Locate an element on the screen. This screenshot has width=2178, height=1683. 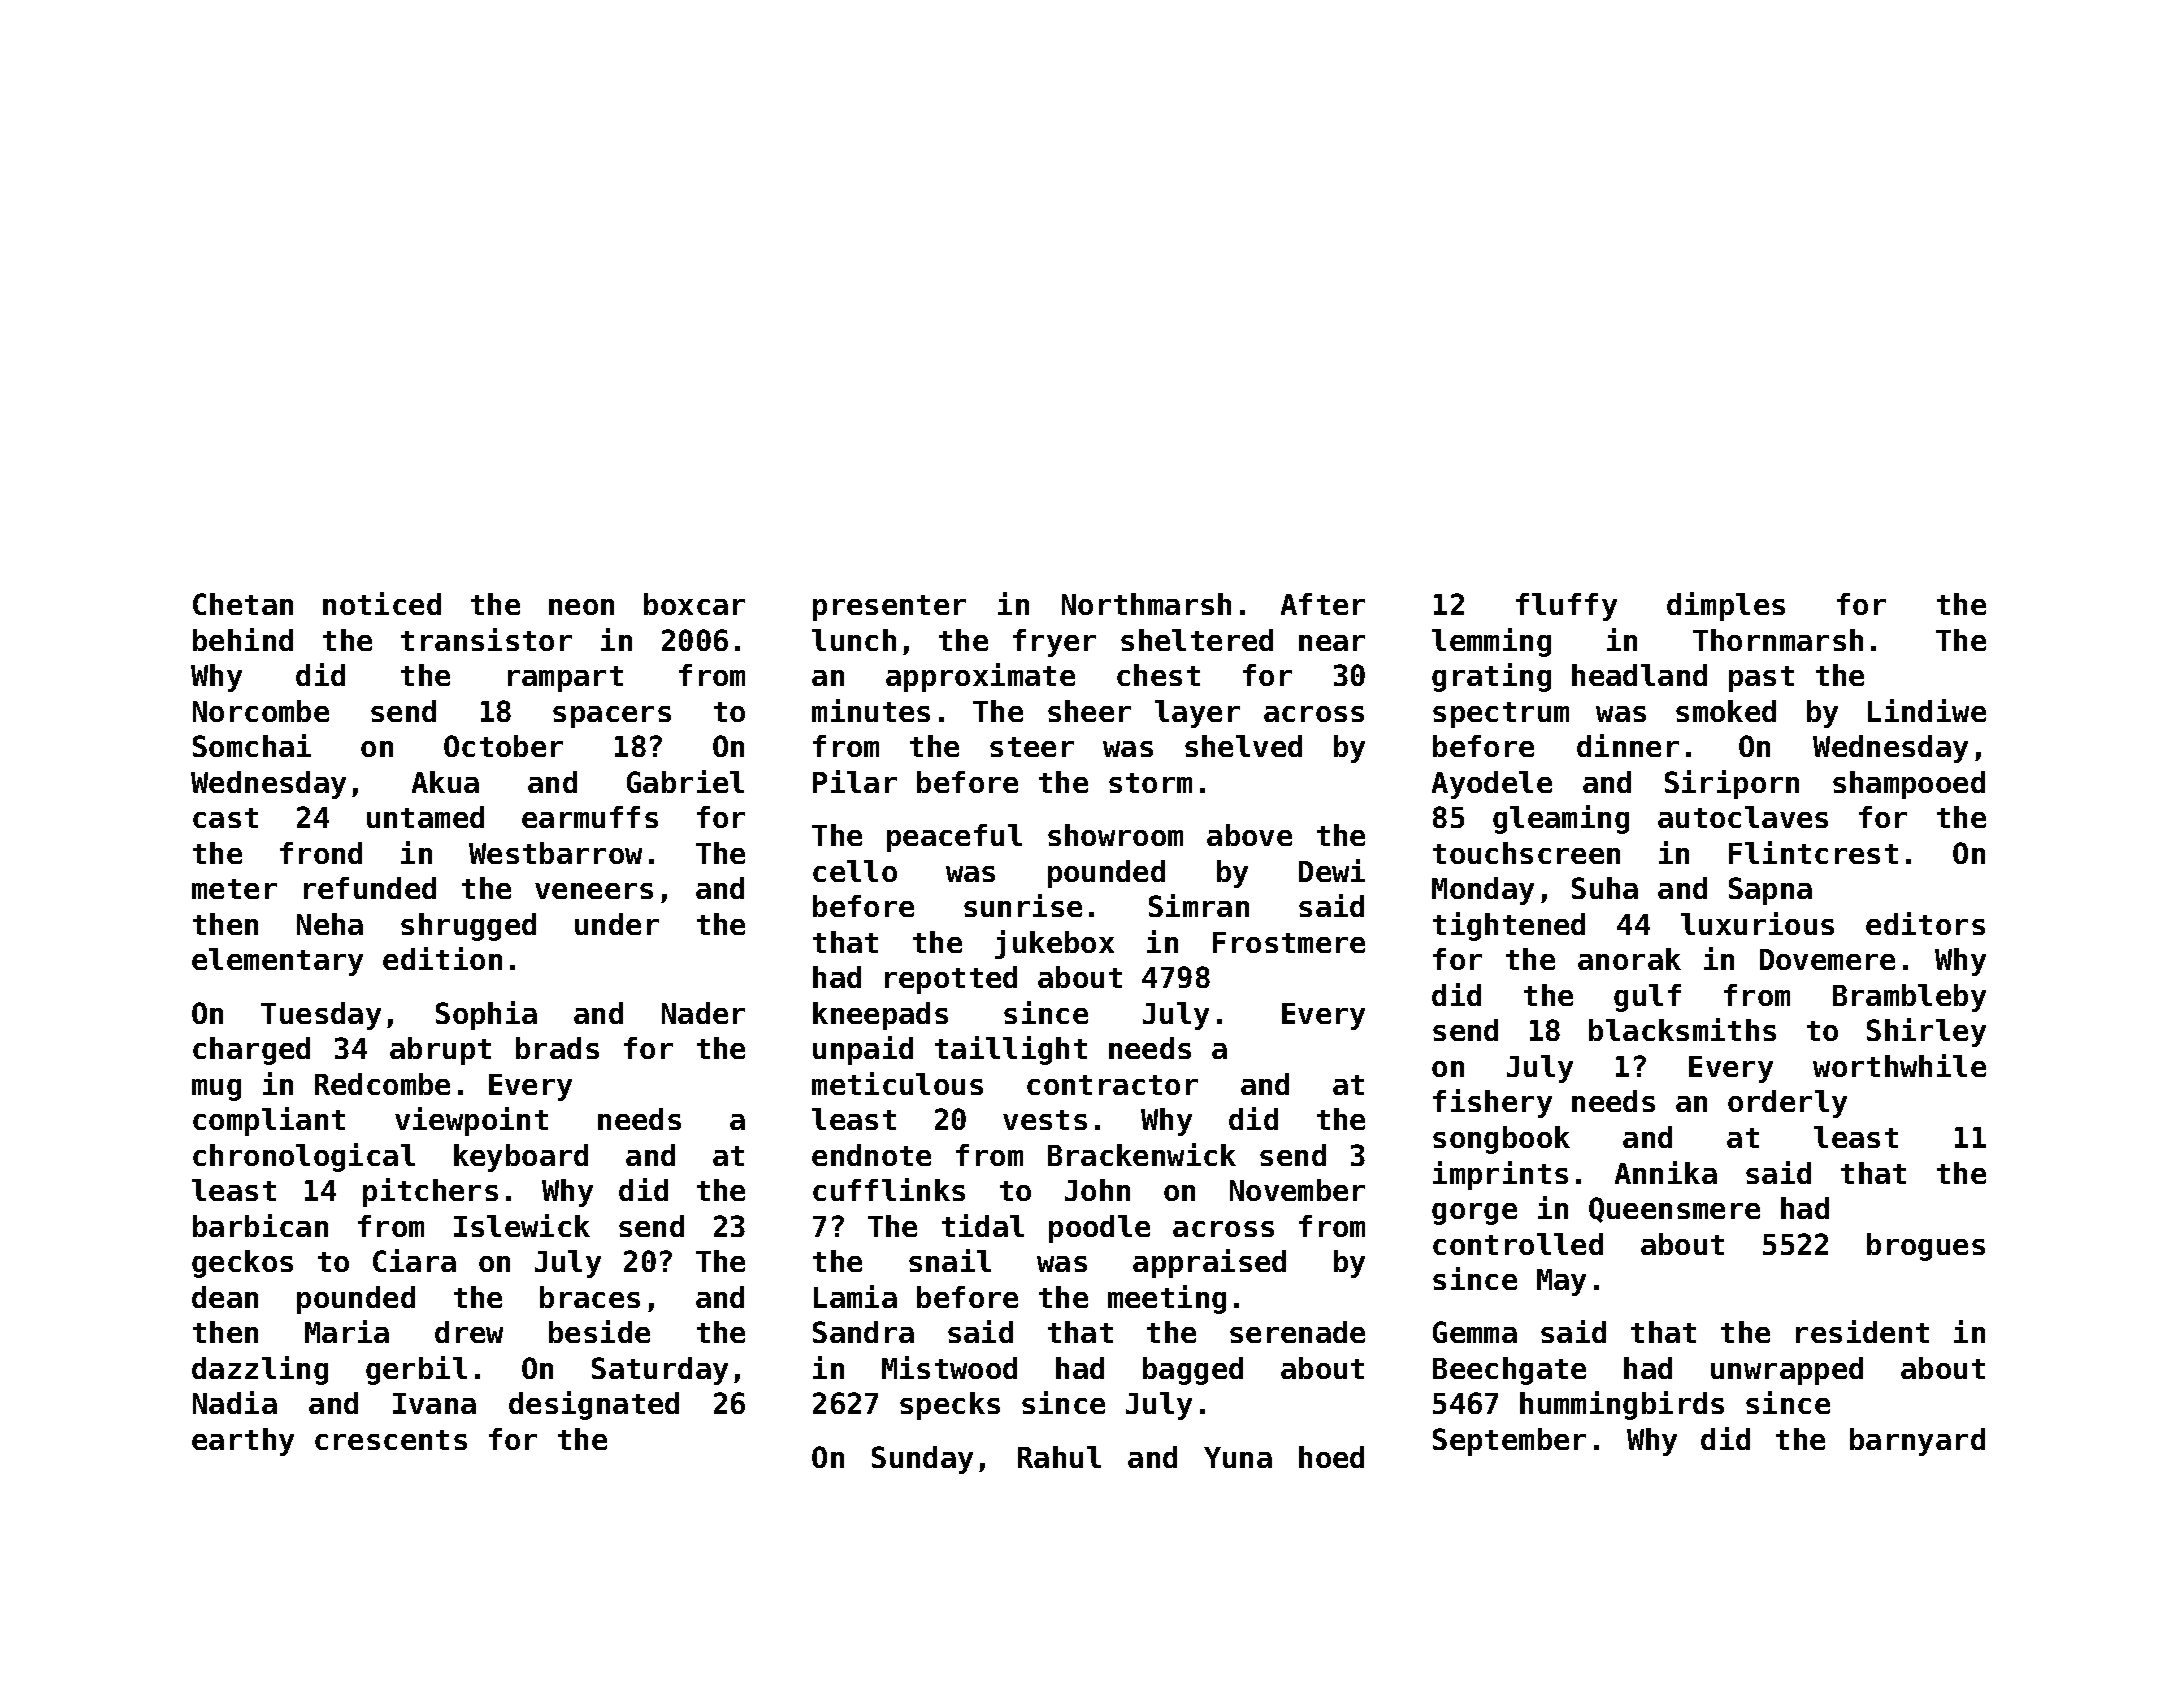
Sunday is located at coordinates (922, 1460).
